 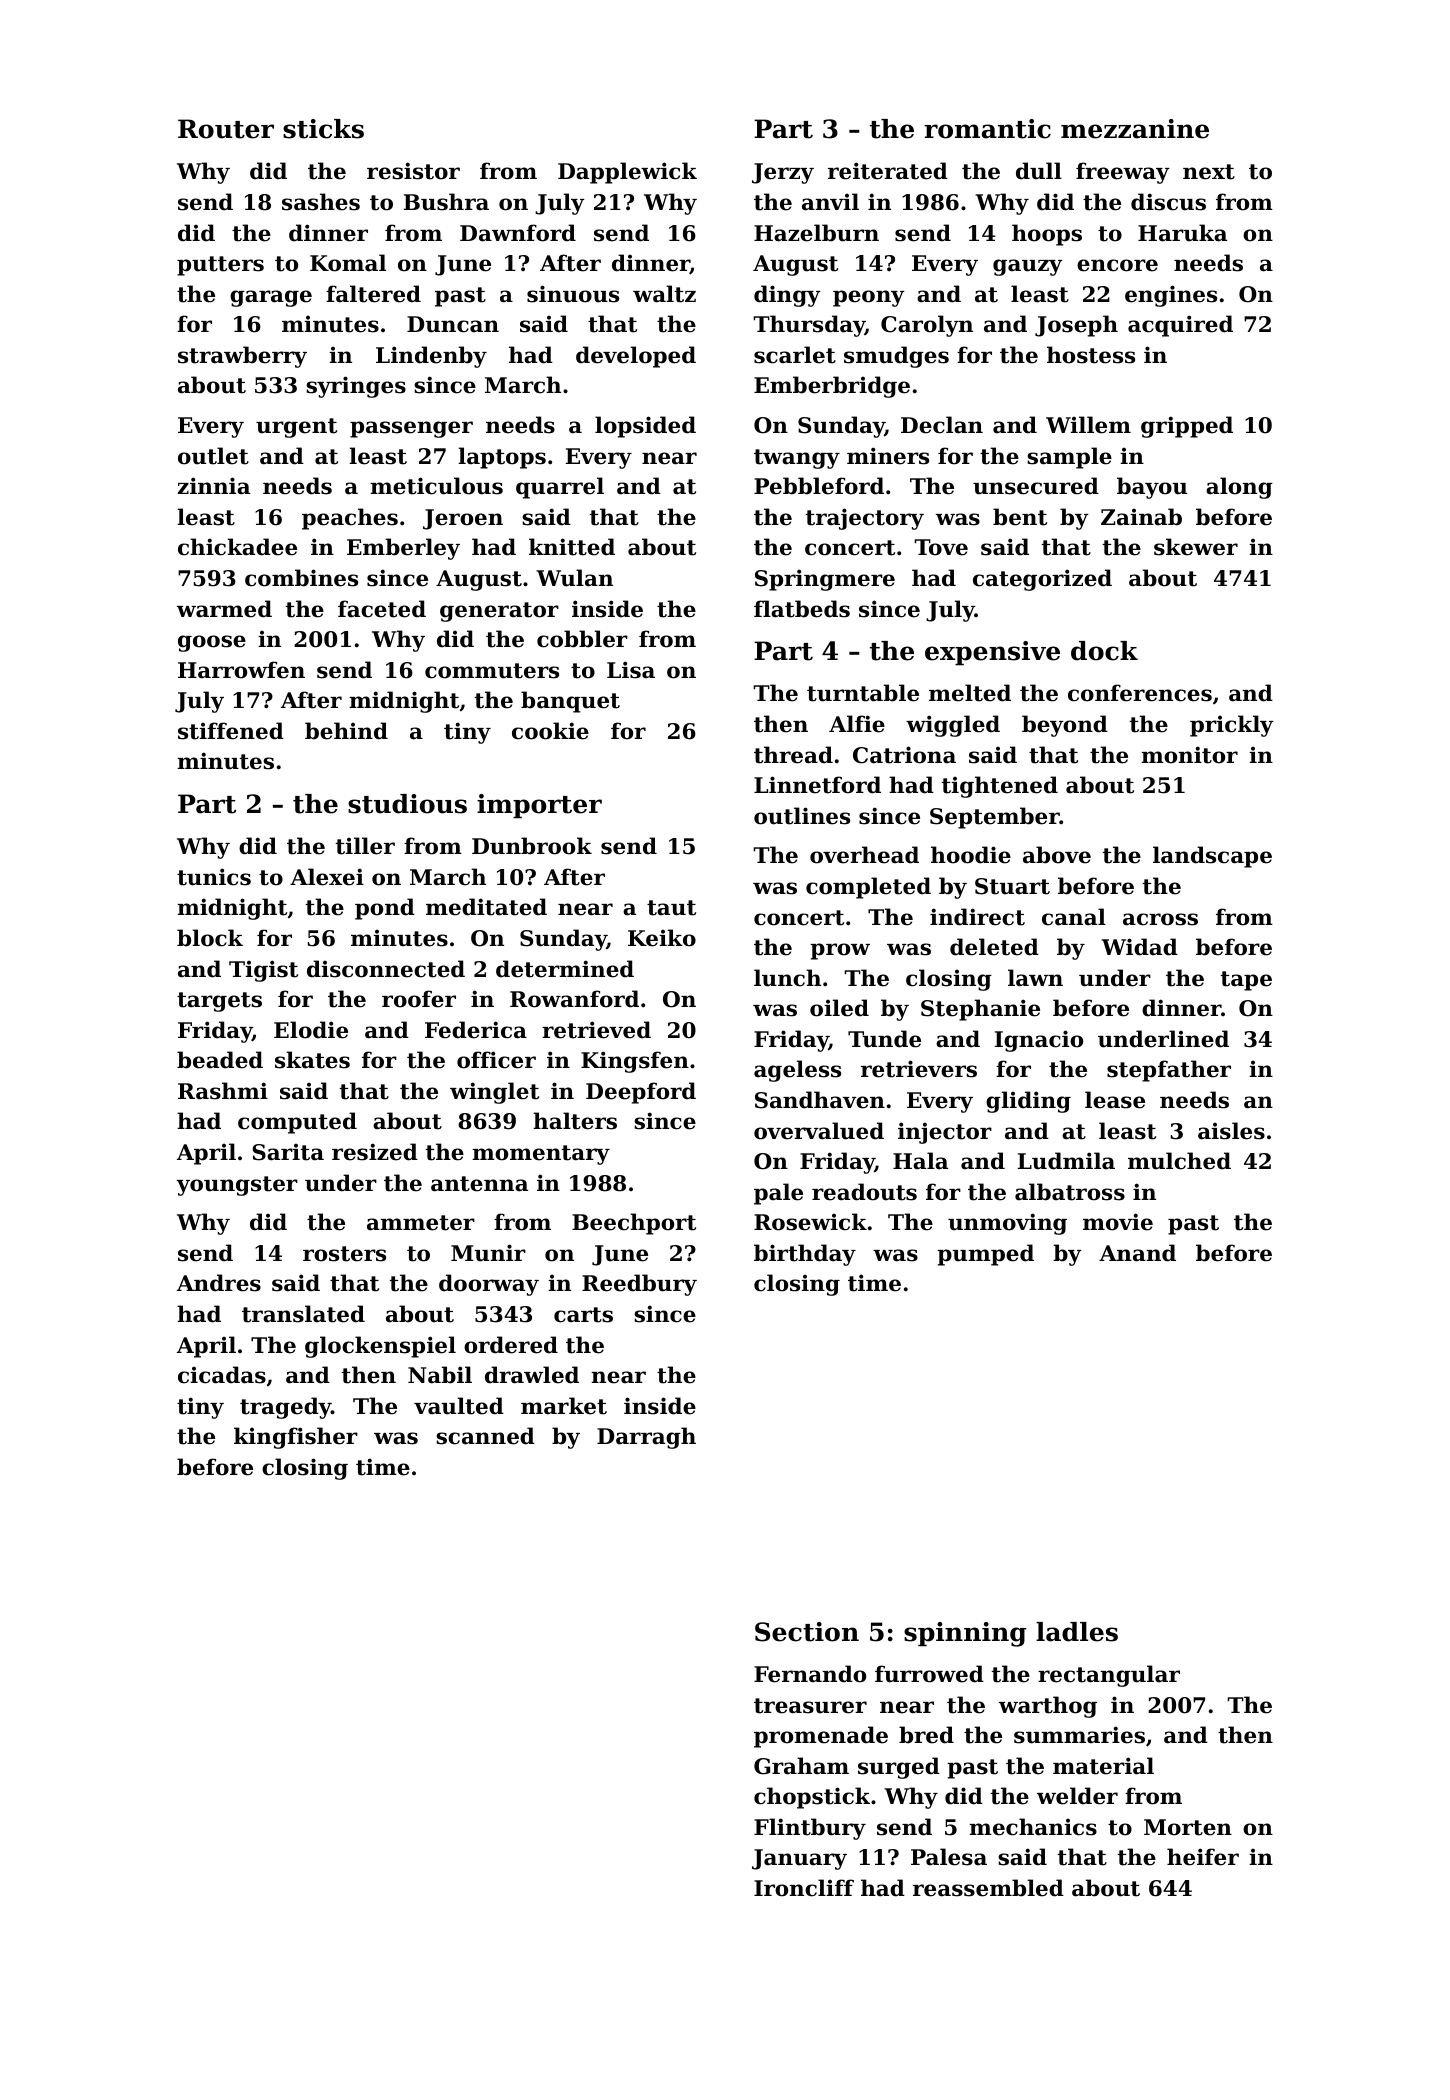 I want to click on tunics, so click(x=214, y=877).
